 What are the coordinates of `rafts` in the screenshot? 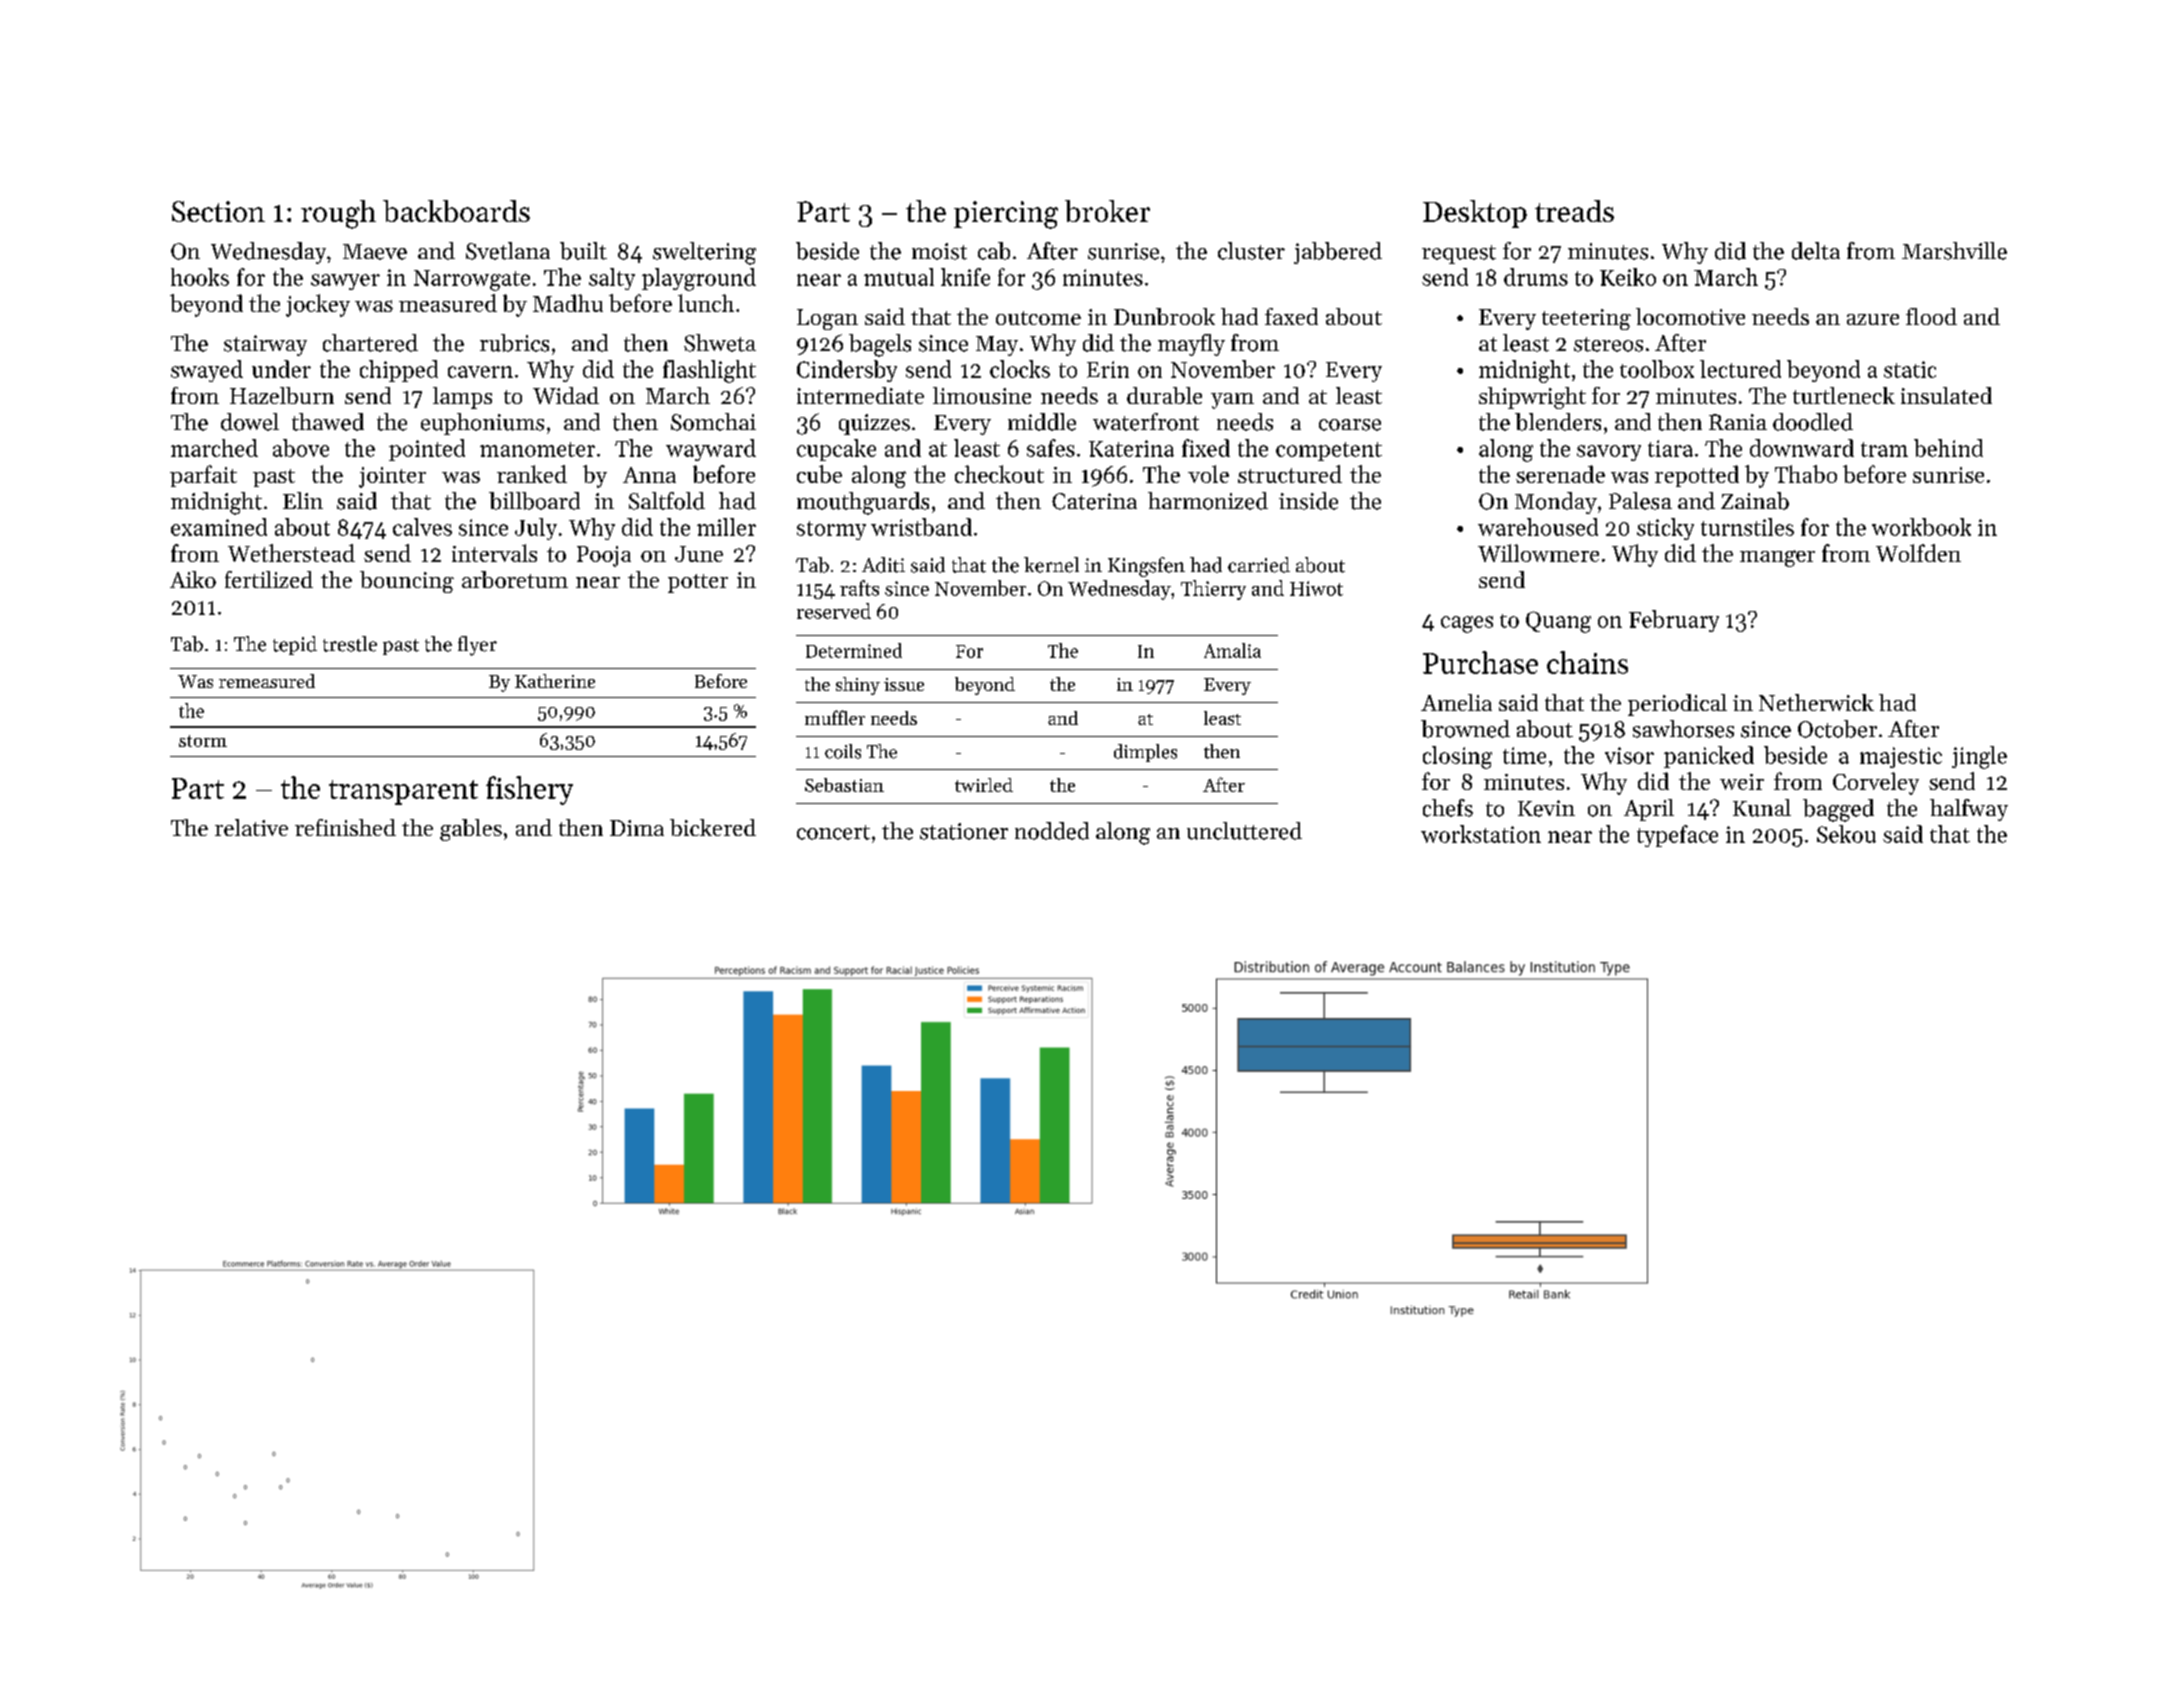 It's located at (859, 588).
